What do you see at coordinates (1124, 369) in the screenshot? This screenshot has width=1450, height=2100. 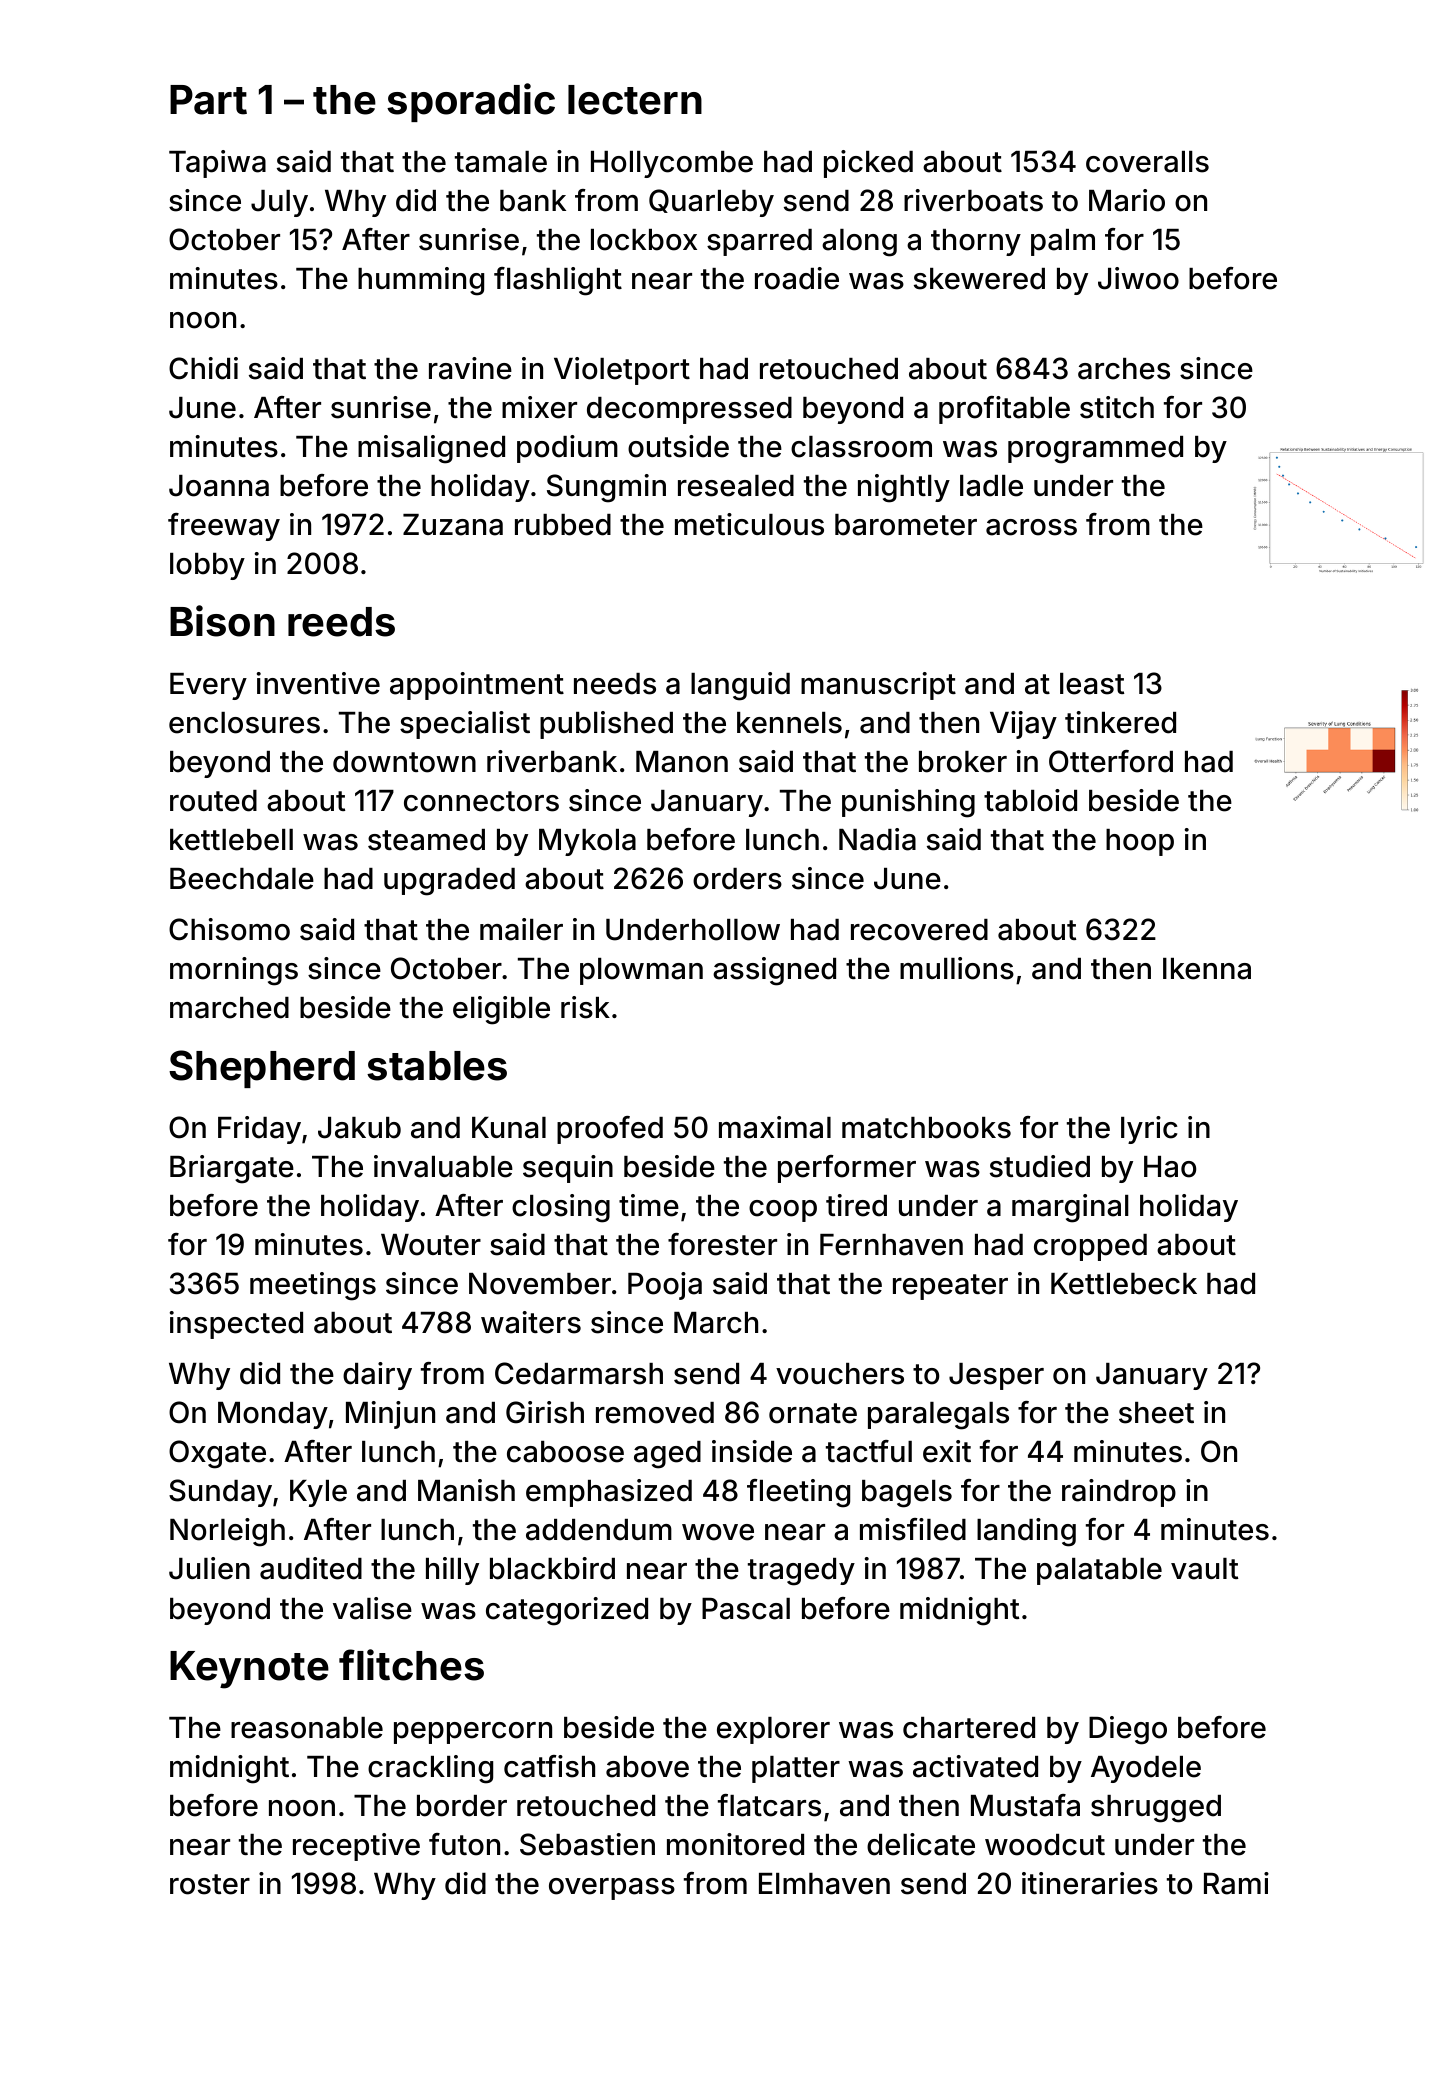 I see `arches` at bounding box center [1124, 369].
